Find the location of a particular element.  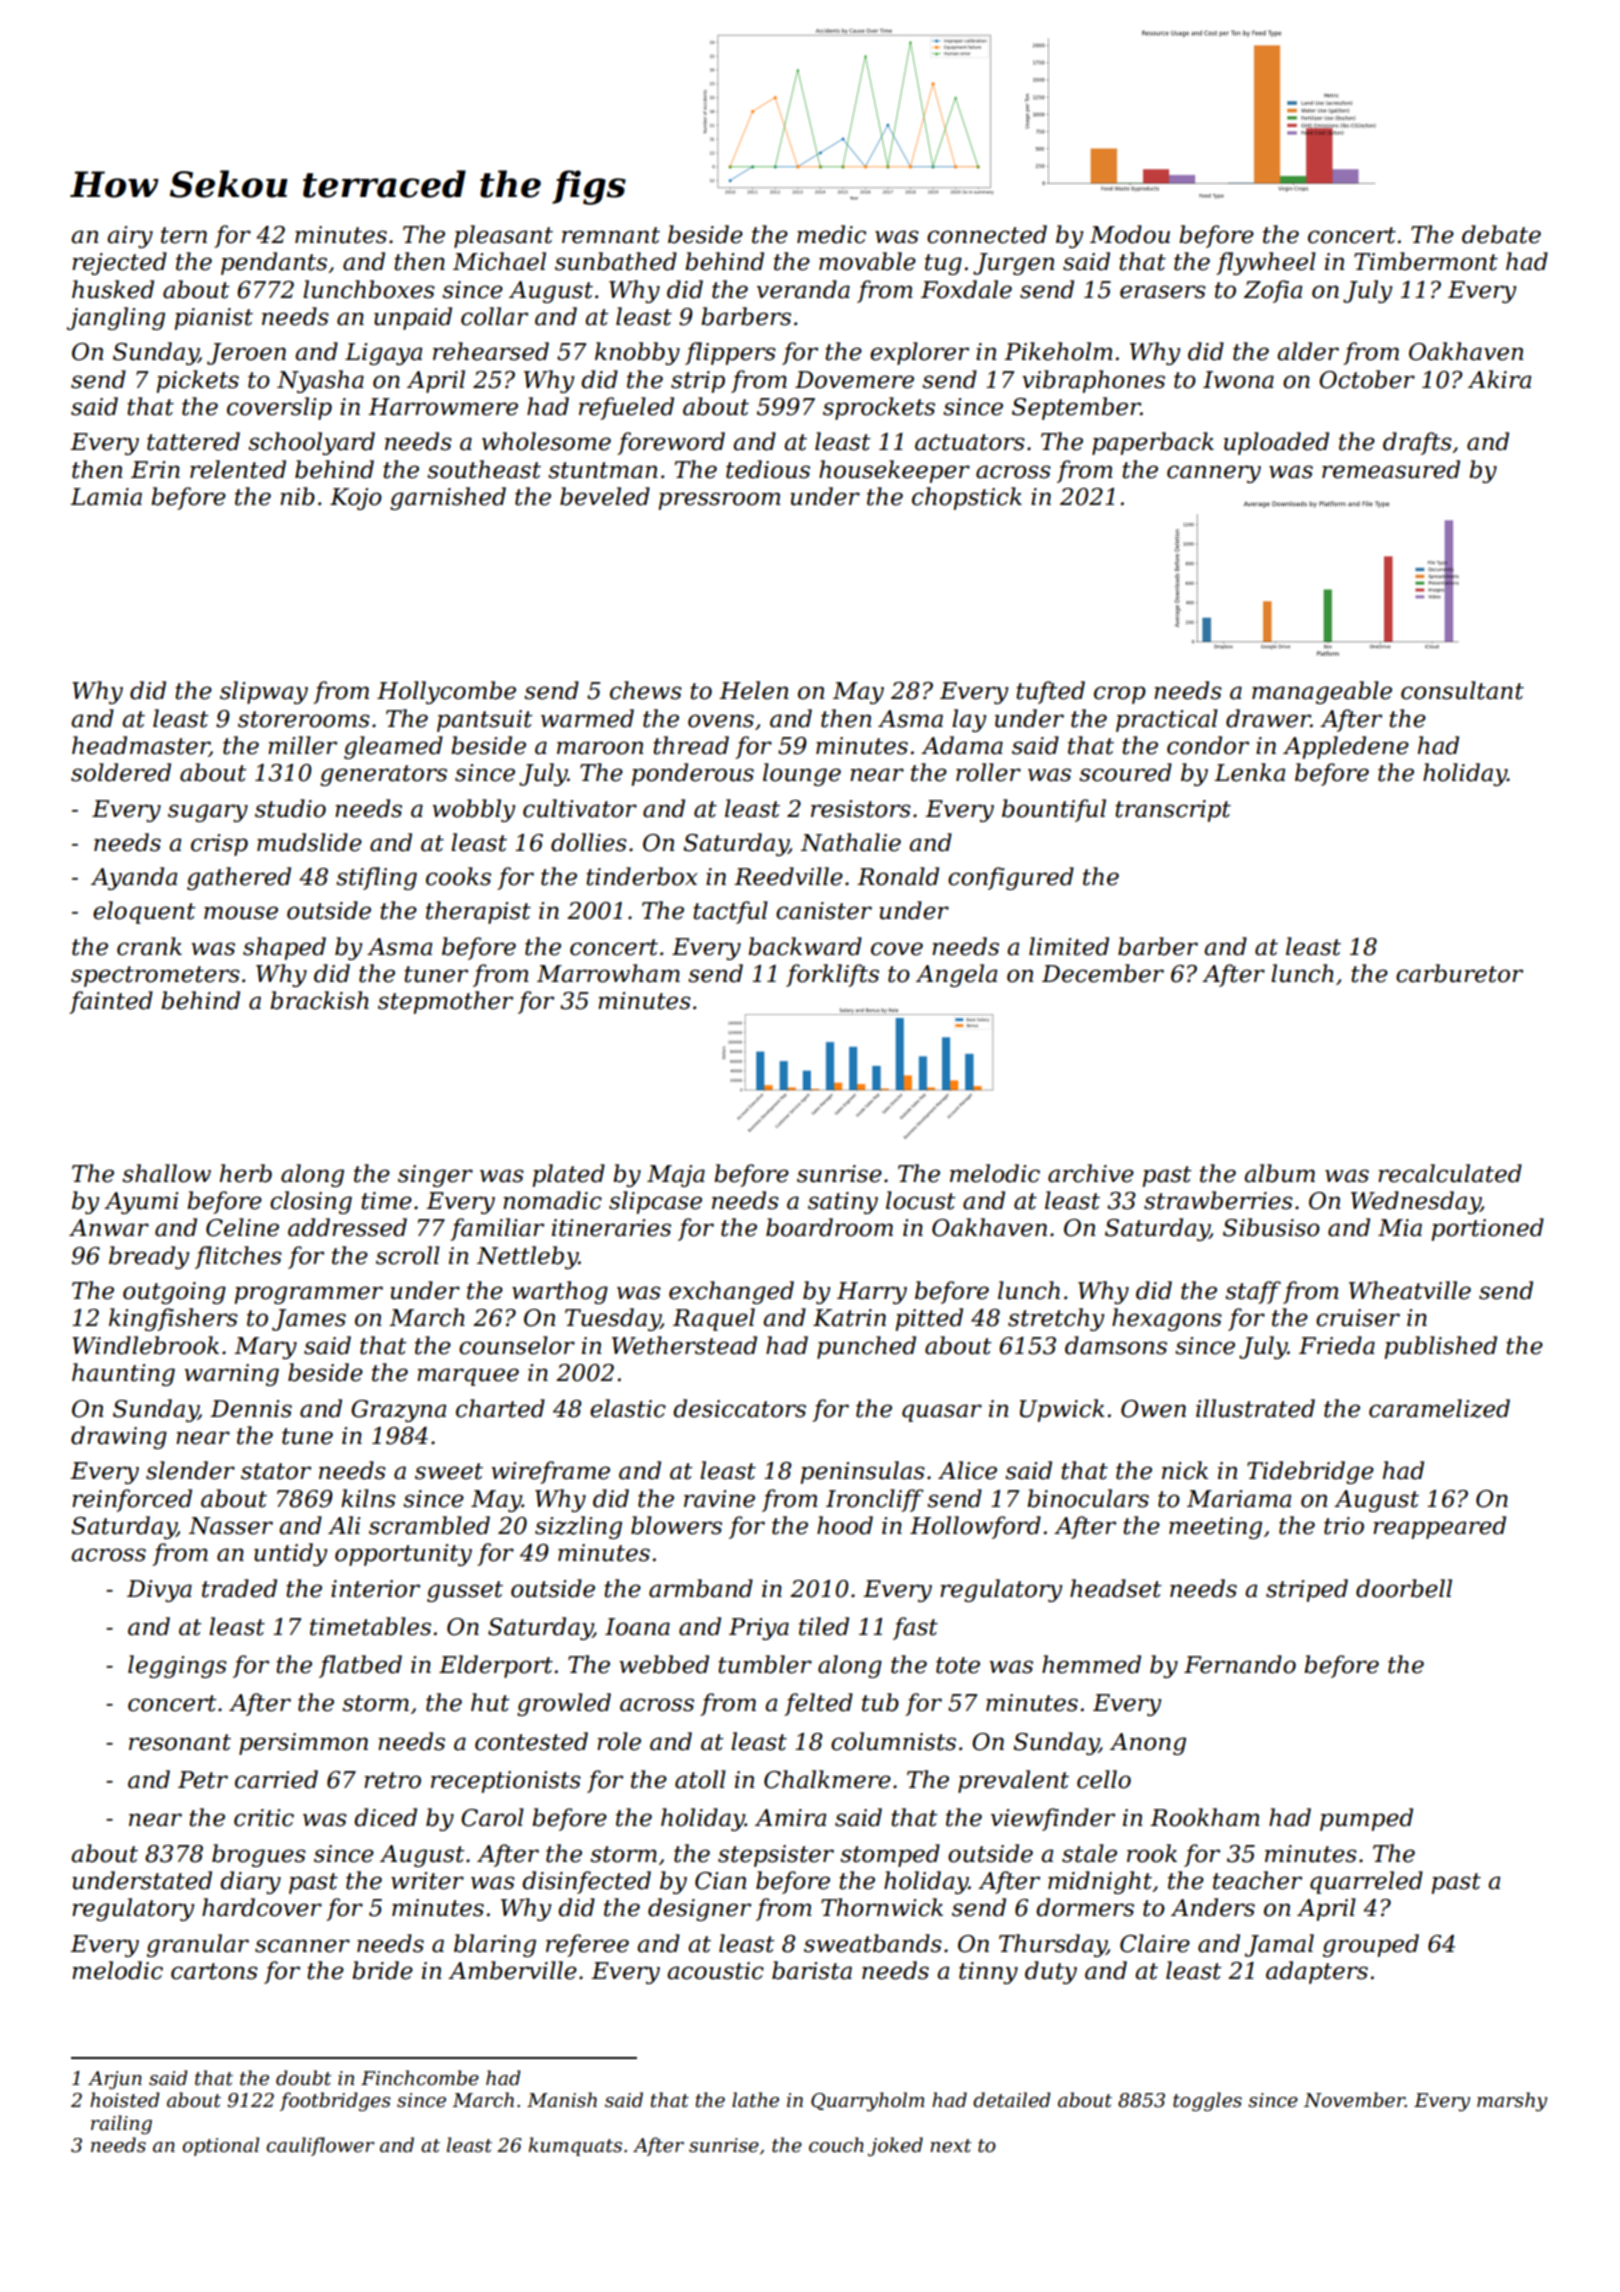

Katrin is located at coordinates (849, 1318).
